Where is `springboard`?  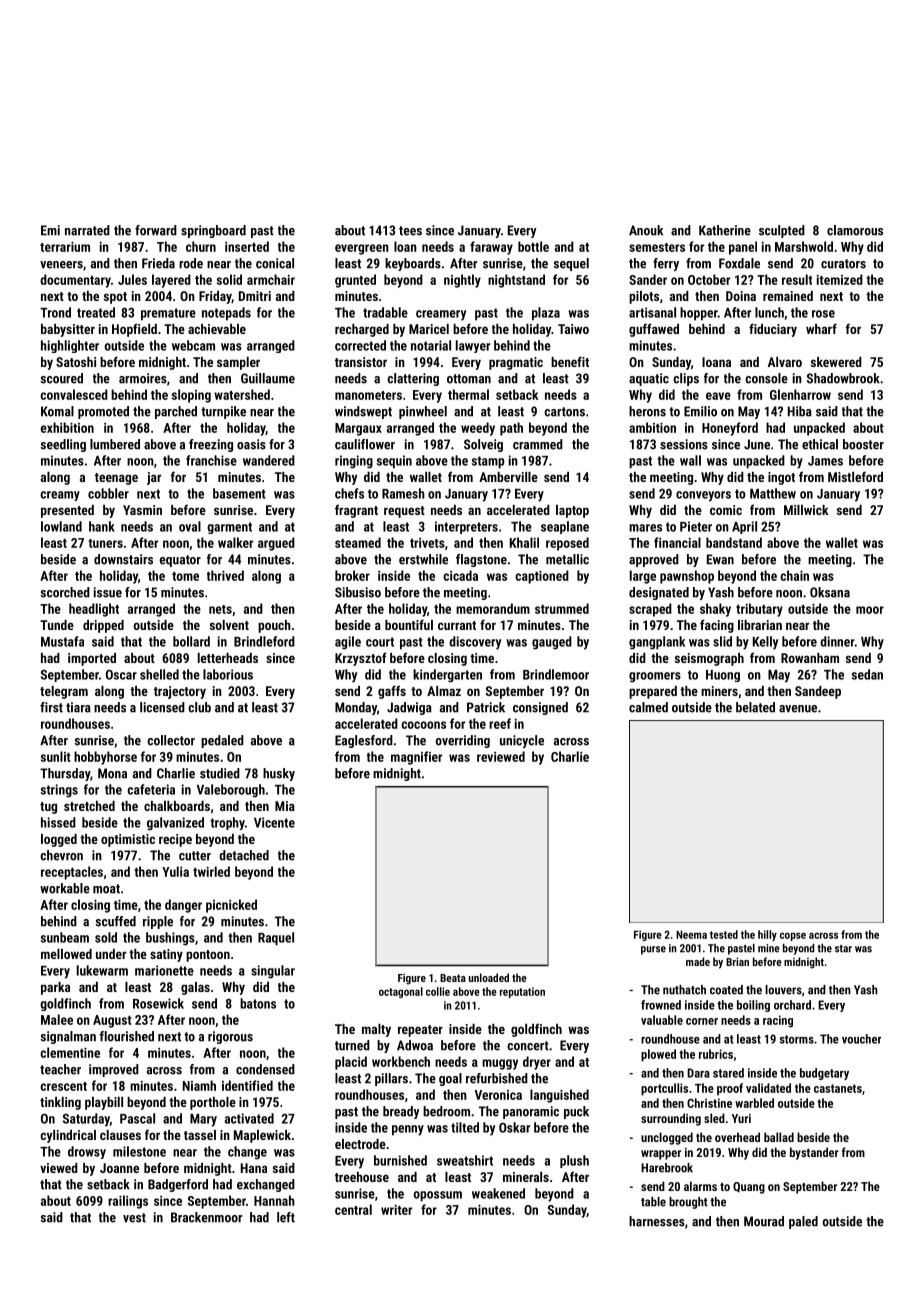
springboard is located at coordinates (213, 231).
